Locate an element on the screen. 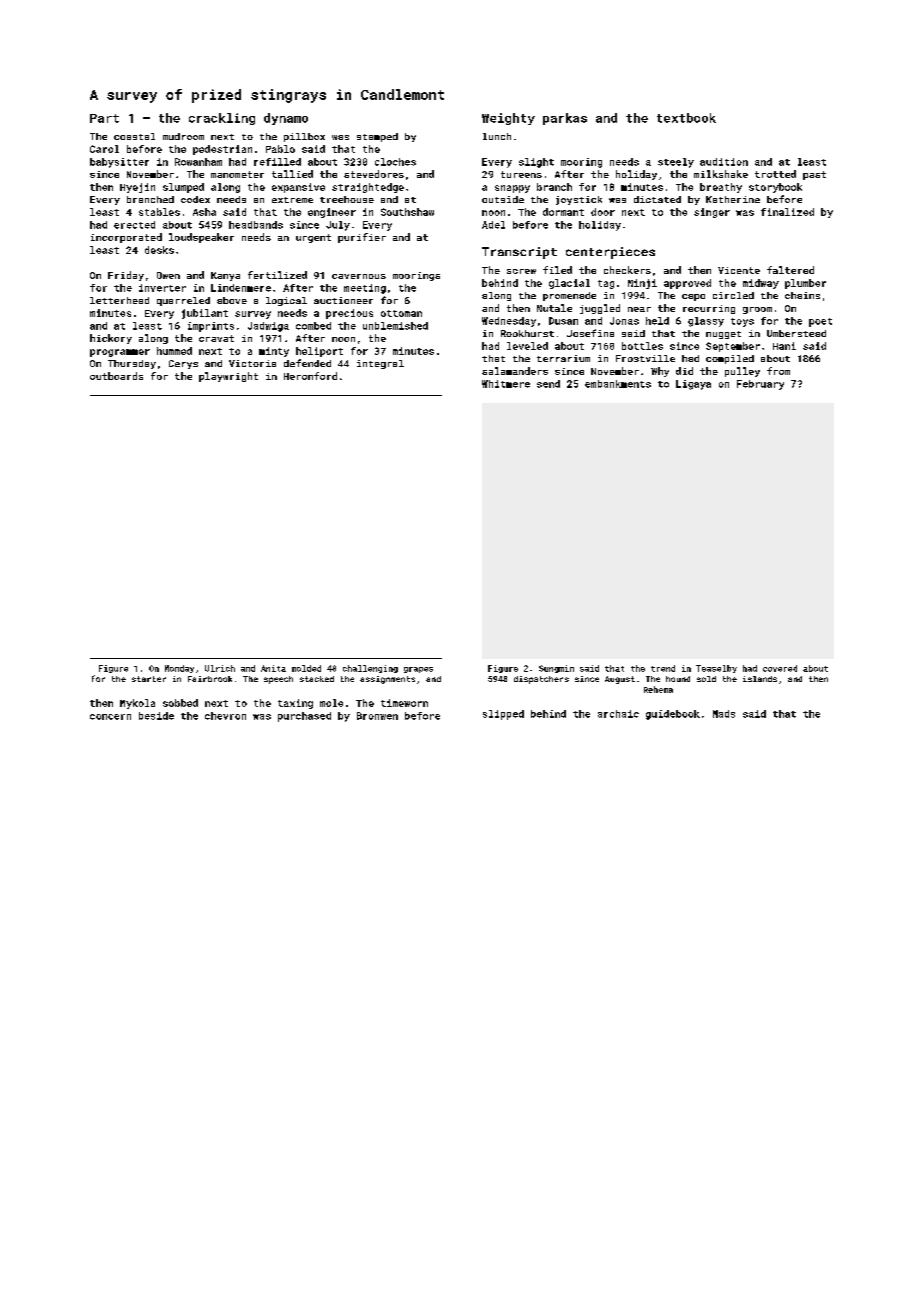 The width and height of the screenshot is (924, 1308). Whitmere is located at coordinates (506, 384).
